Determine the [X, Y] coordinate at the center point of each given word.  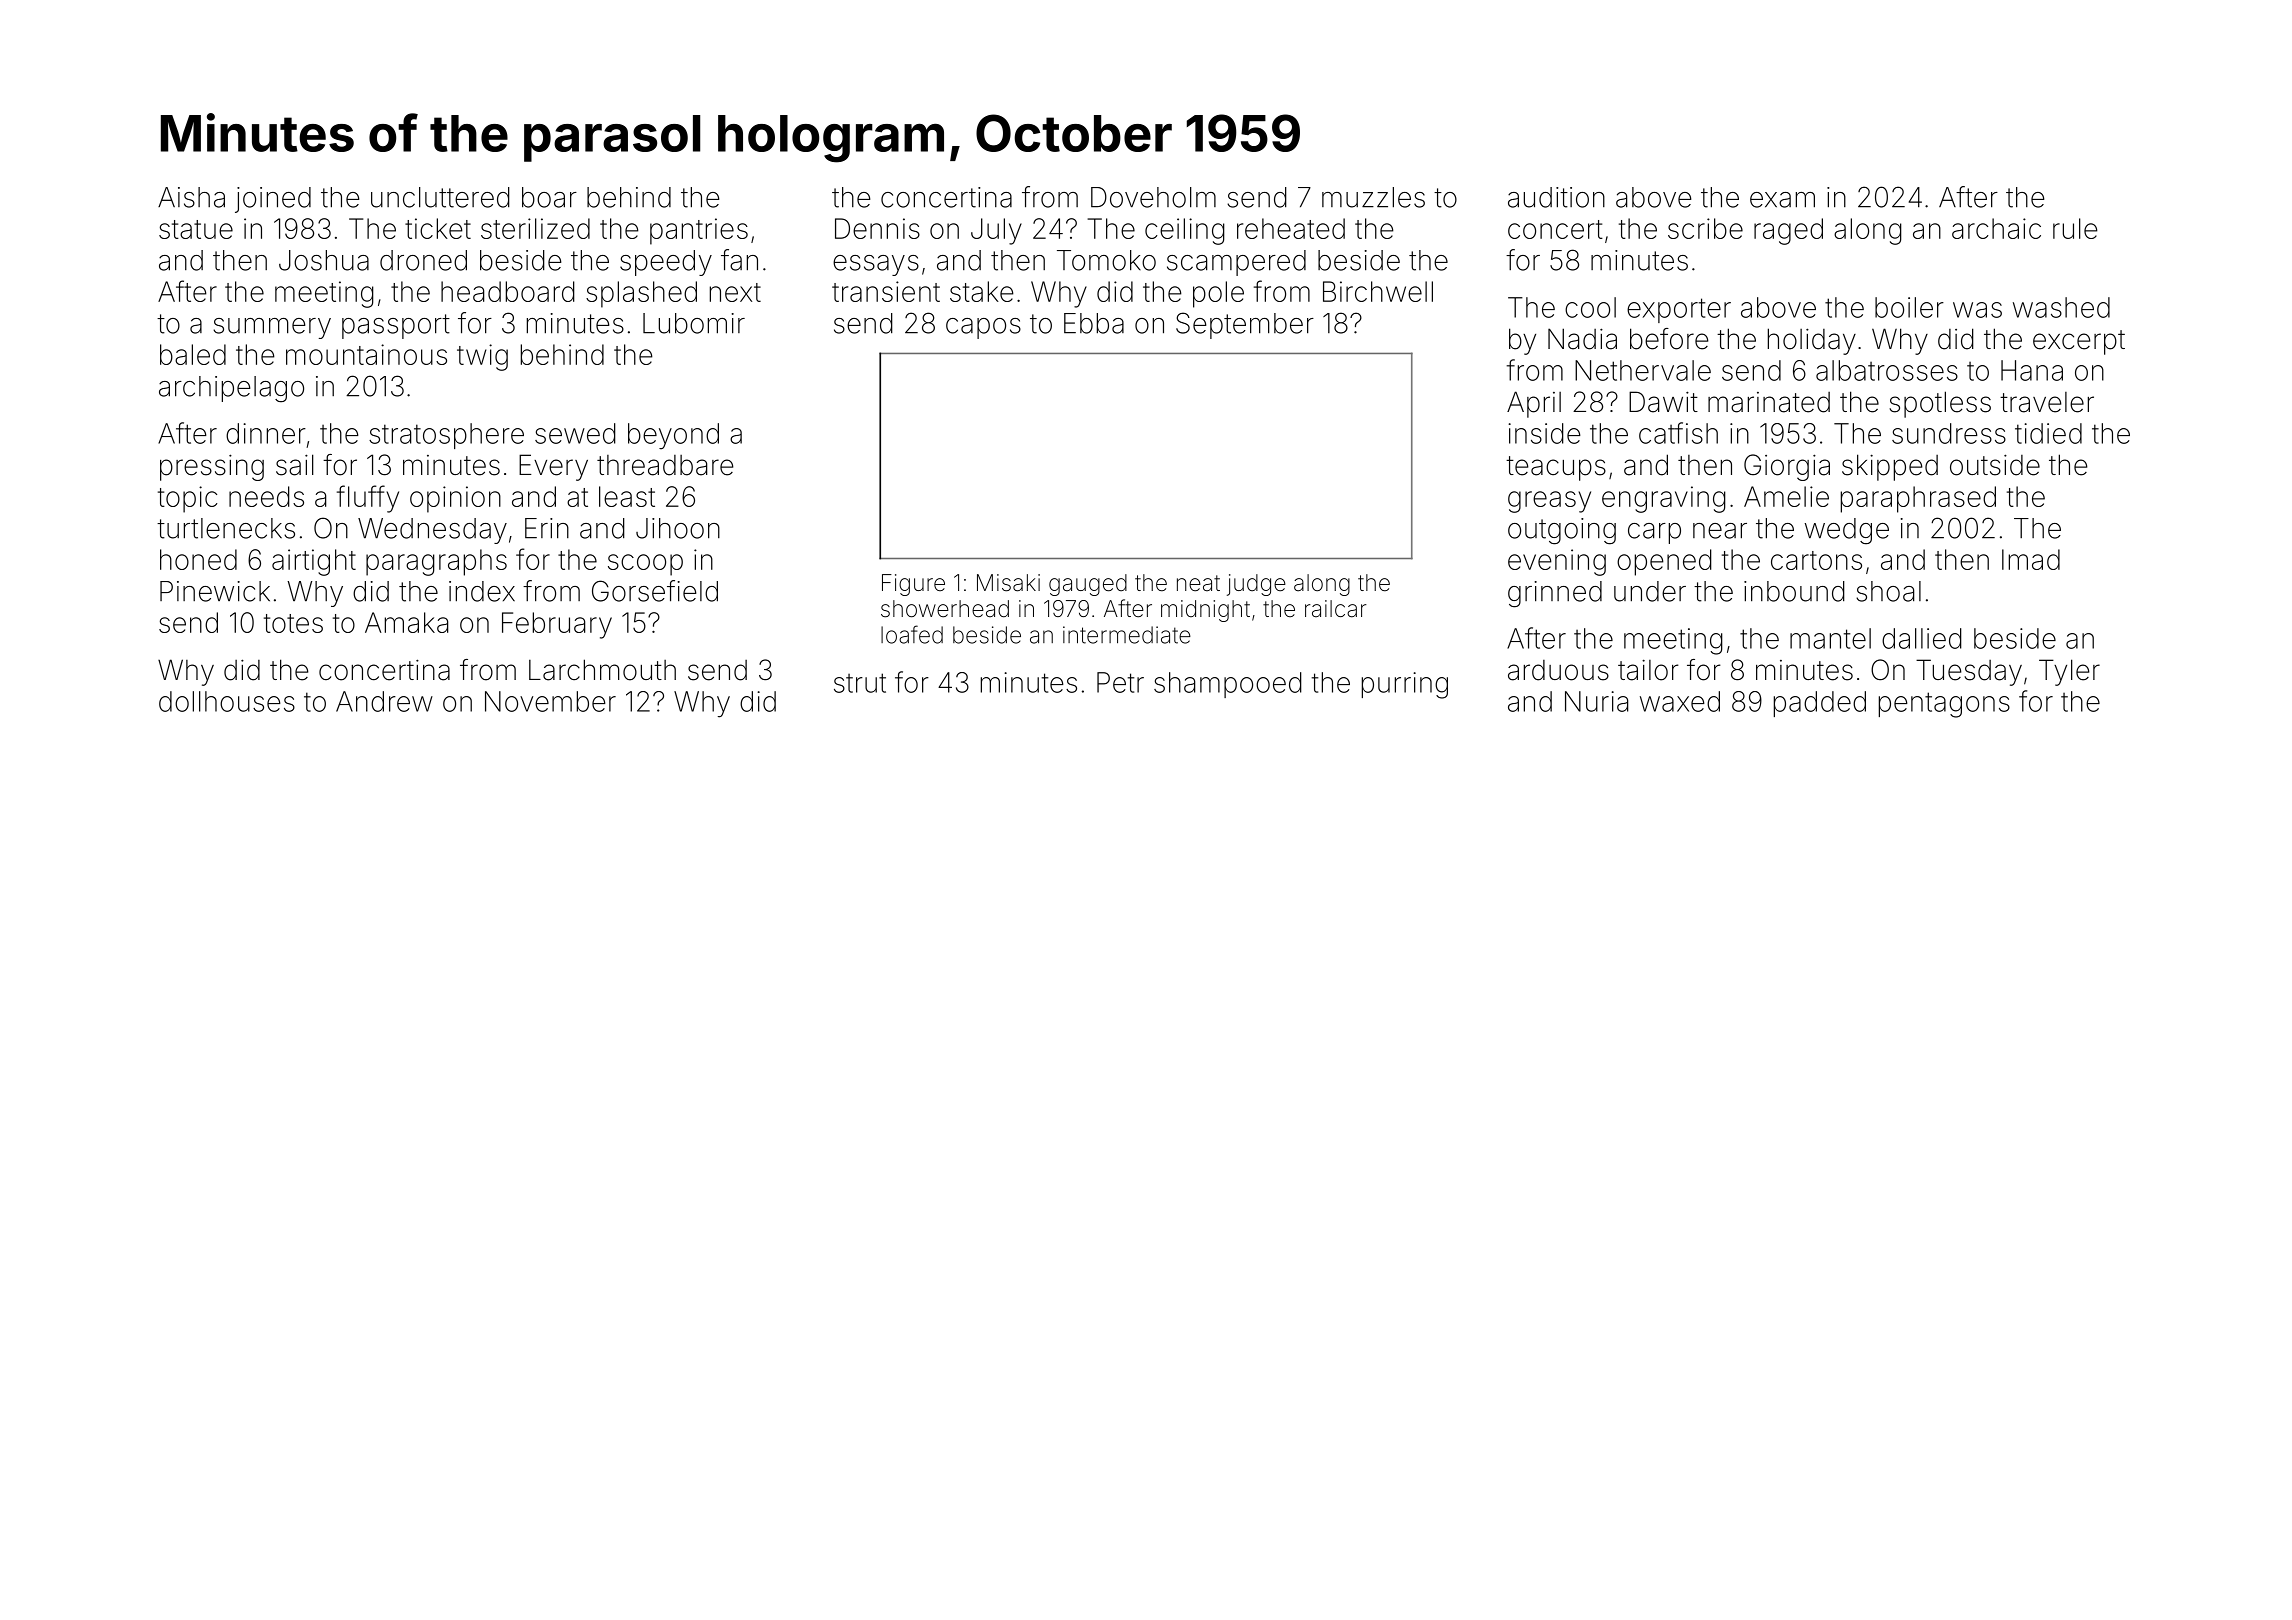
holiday [1812, 341]
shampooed [1228, 685]
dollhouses [227, 701]
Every [553, 467]
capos [983, 328]
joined [273, 200]
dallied [1922, 638]
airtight [314, 562]
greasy [1549, 502]
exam [1782, 200]
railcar [1336, 609]
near [1720, 531]
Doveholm [1153, 197]
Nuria [1596, 701]
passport [396, 326]
